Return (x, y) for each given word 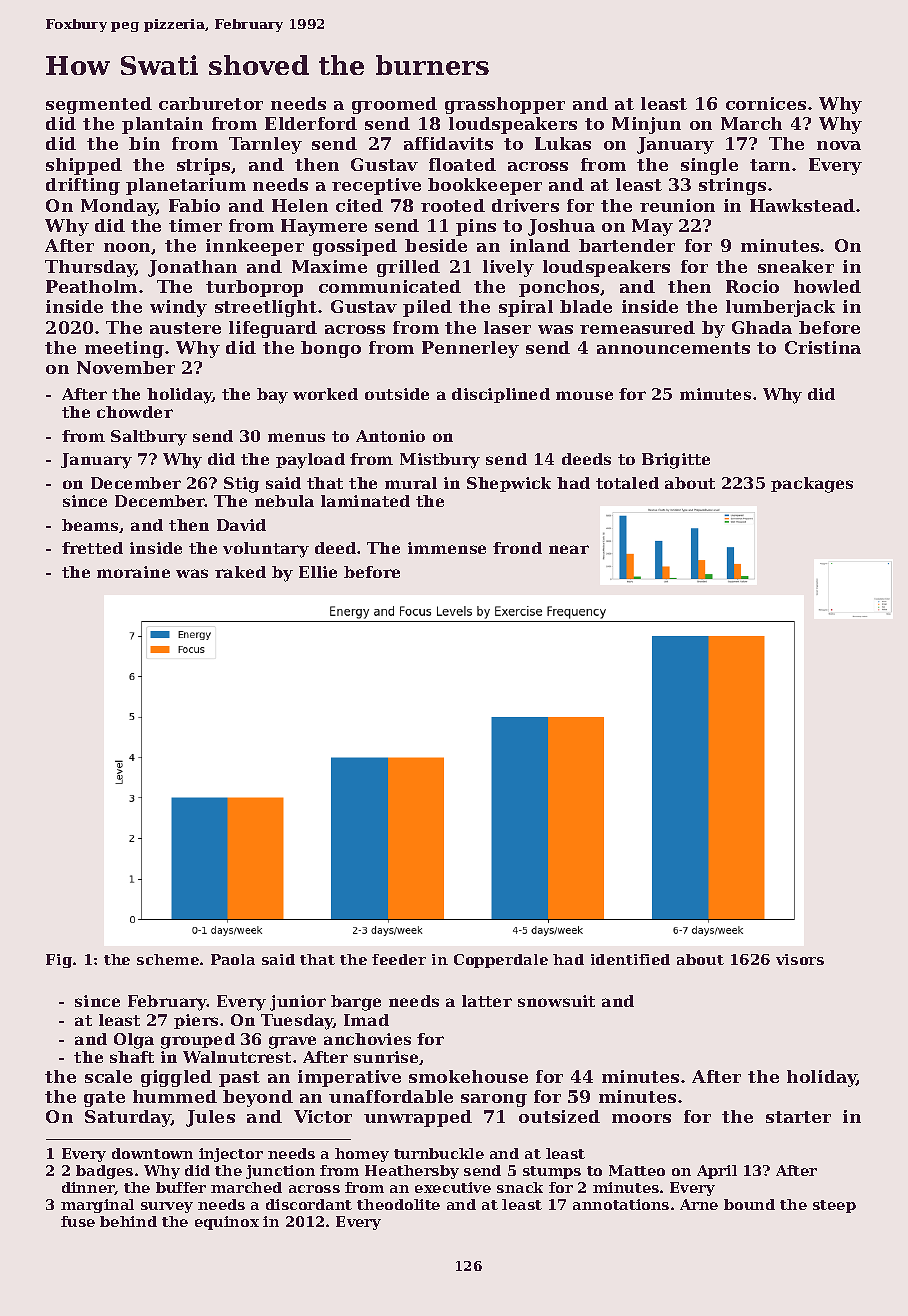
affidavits (448, 143)
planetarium (186, 186)
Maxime (329, 266)
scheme (168, 959)
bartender (627, 245)
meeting (124, 349)
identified (630, 959)
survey (167, 1207)
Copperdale (501, 961)
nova (839, 145)
